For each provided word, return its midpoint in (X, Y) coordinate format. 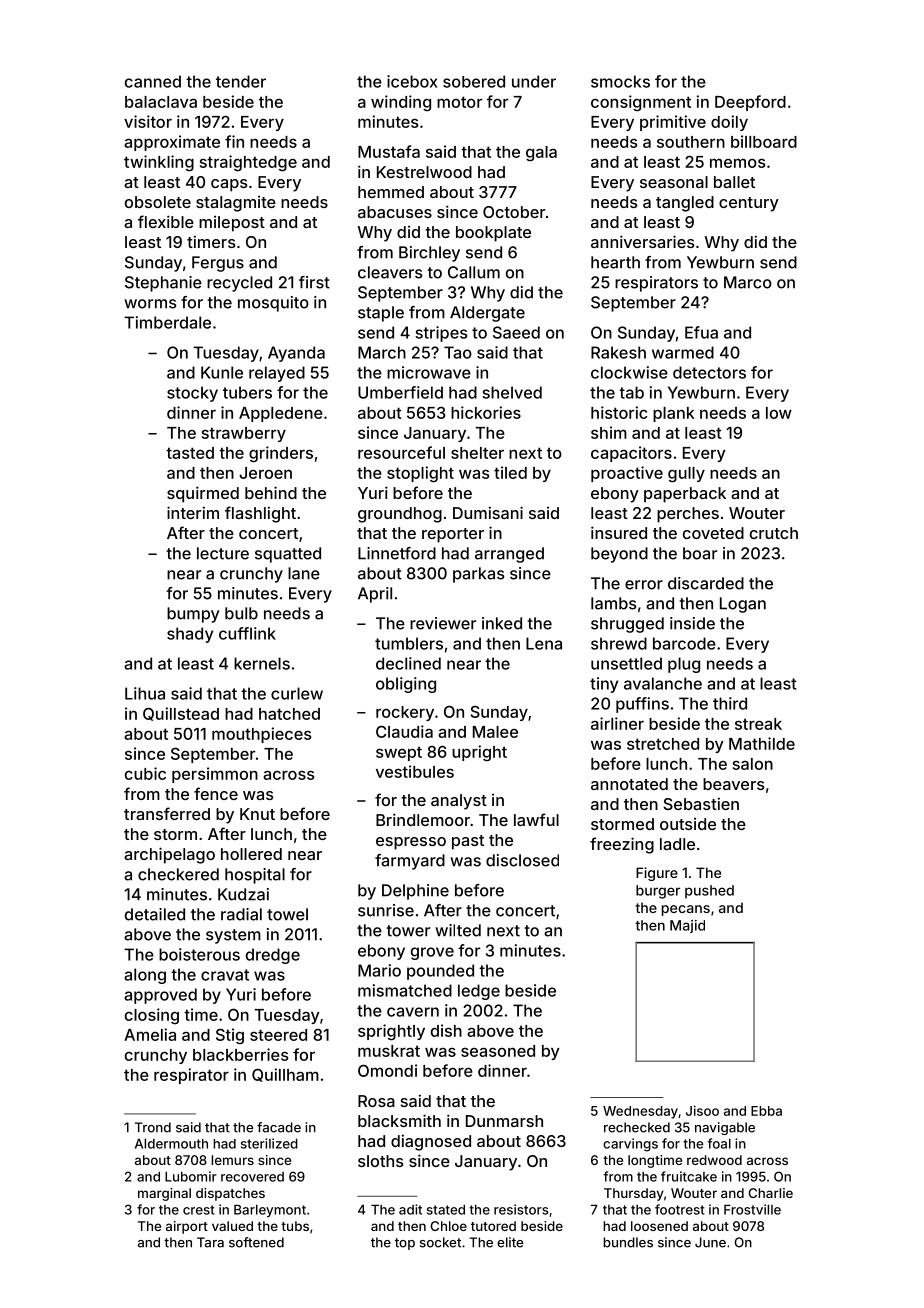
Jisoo (702, 1110)
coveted (713, 533)
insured (619, 532)
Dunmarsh (504, 1121)
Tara (210, 1242)
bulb (241, 613)
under (534, 81)
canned (153, 81)
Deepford (750, 103)
